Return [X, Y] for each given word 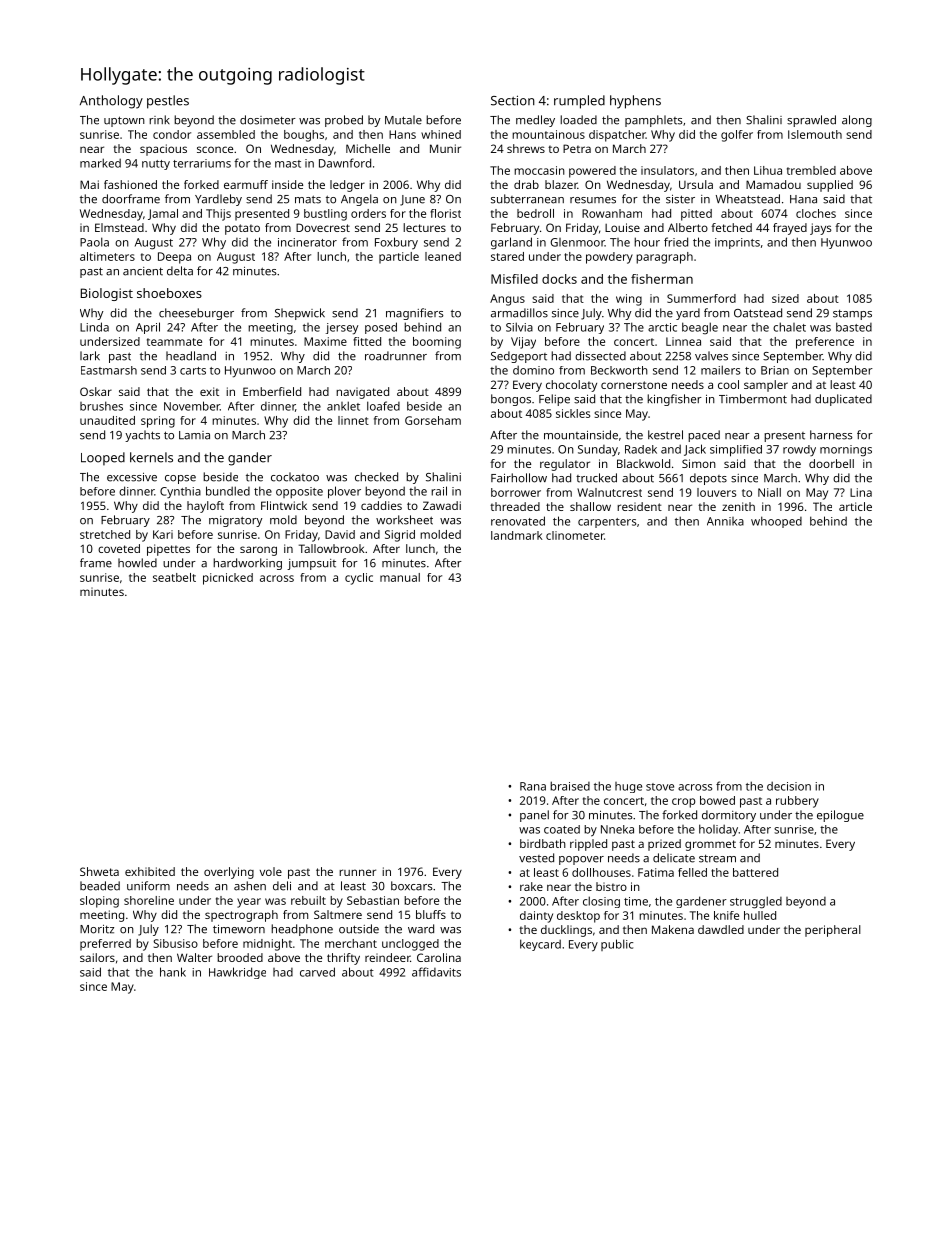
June [412, 200]
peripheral [833, 931]
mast [288, 164]
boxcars [412, 886]
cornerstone [634, 385]
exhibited [150, 871]
